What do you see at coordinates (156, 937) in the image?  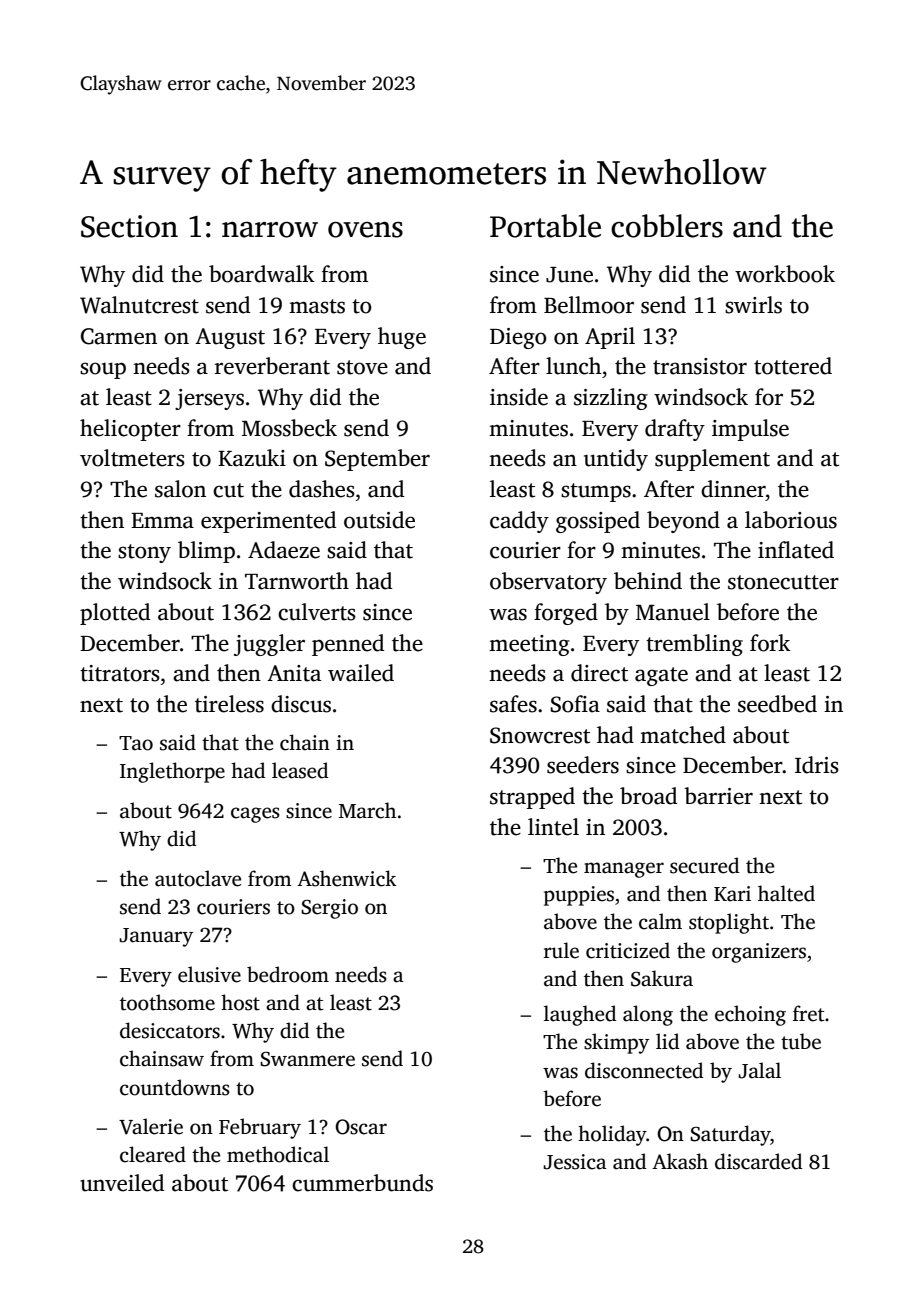 I see `January` at bounding box center [156, 937].
